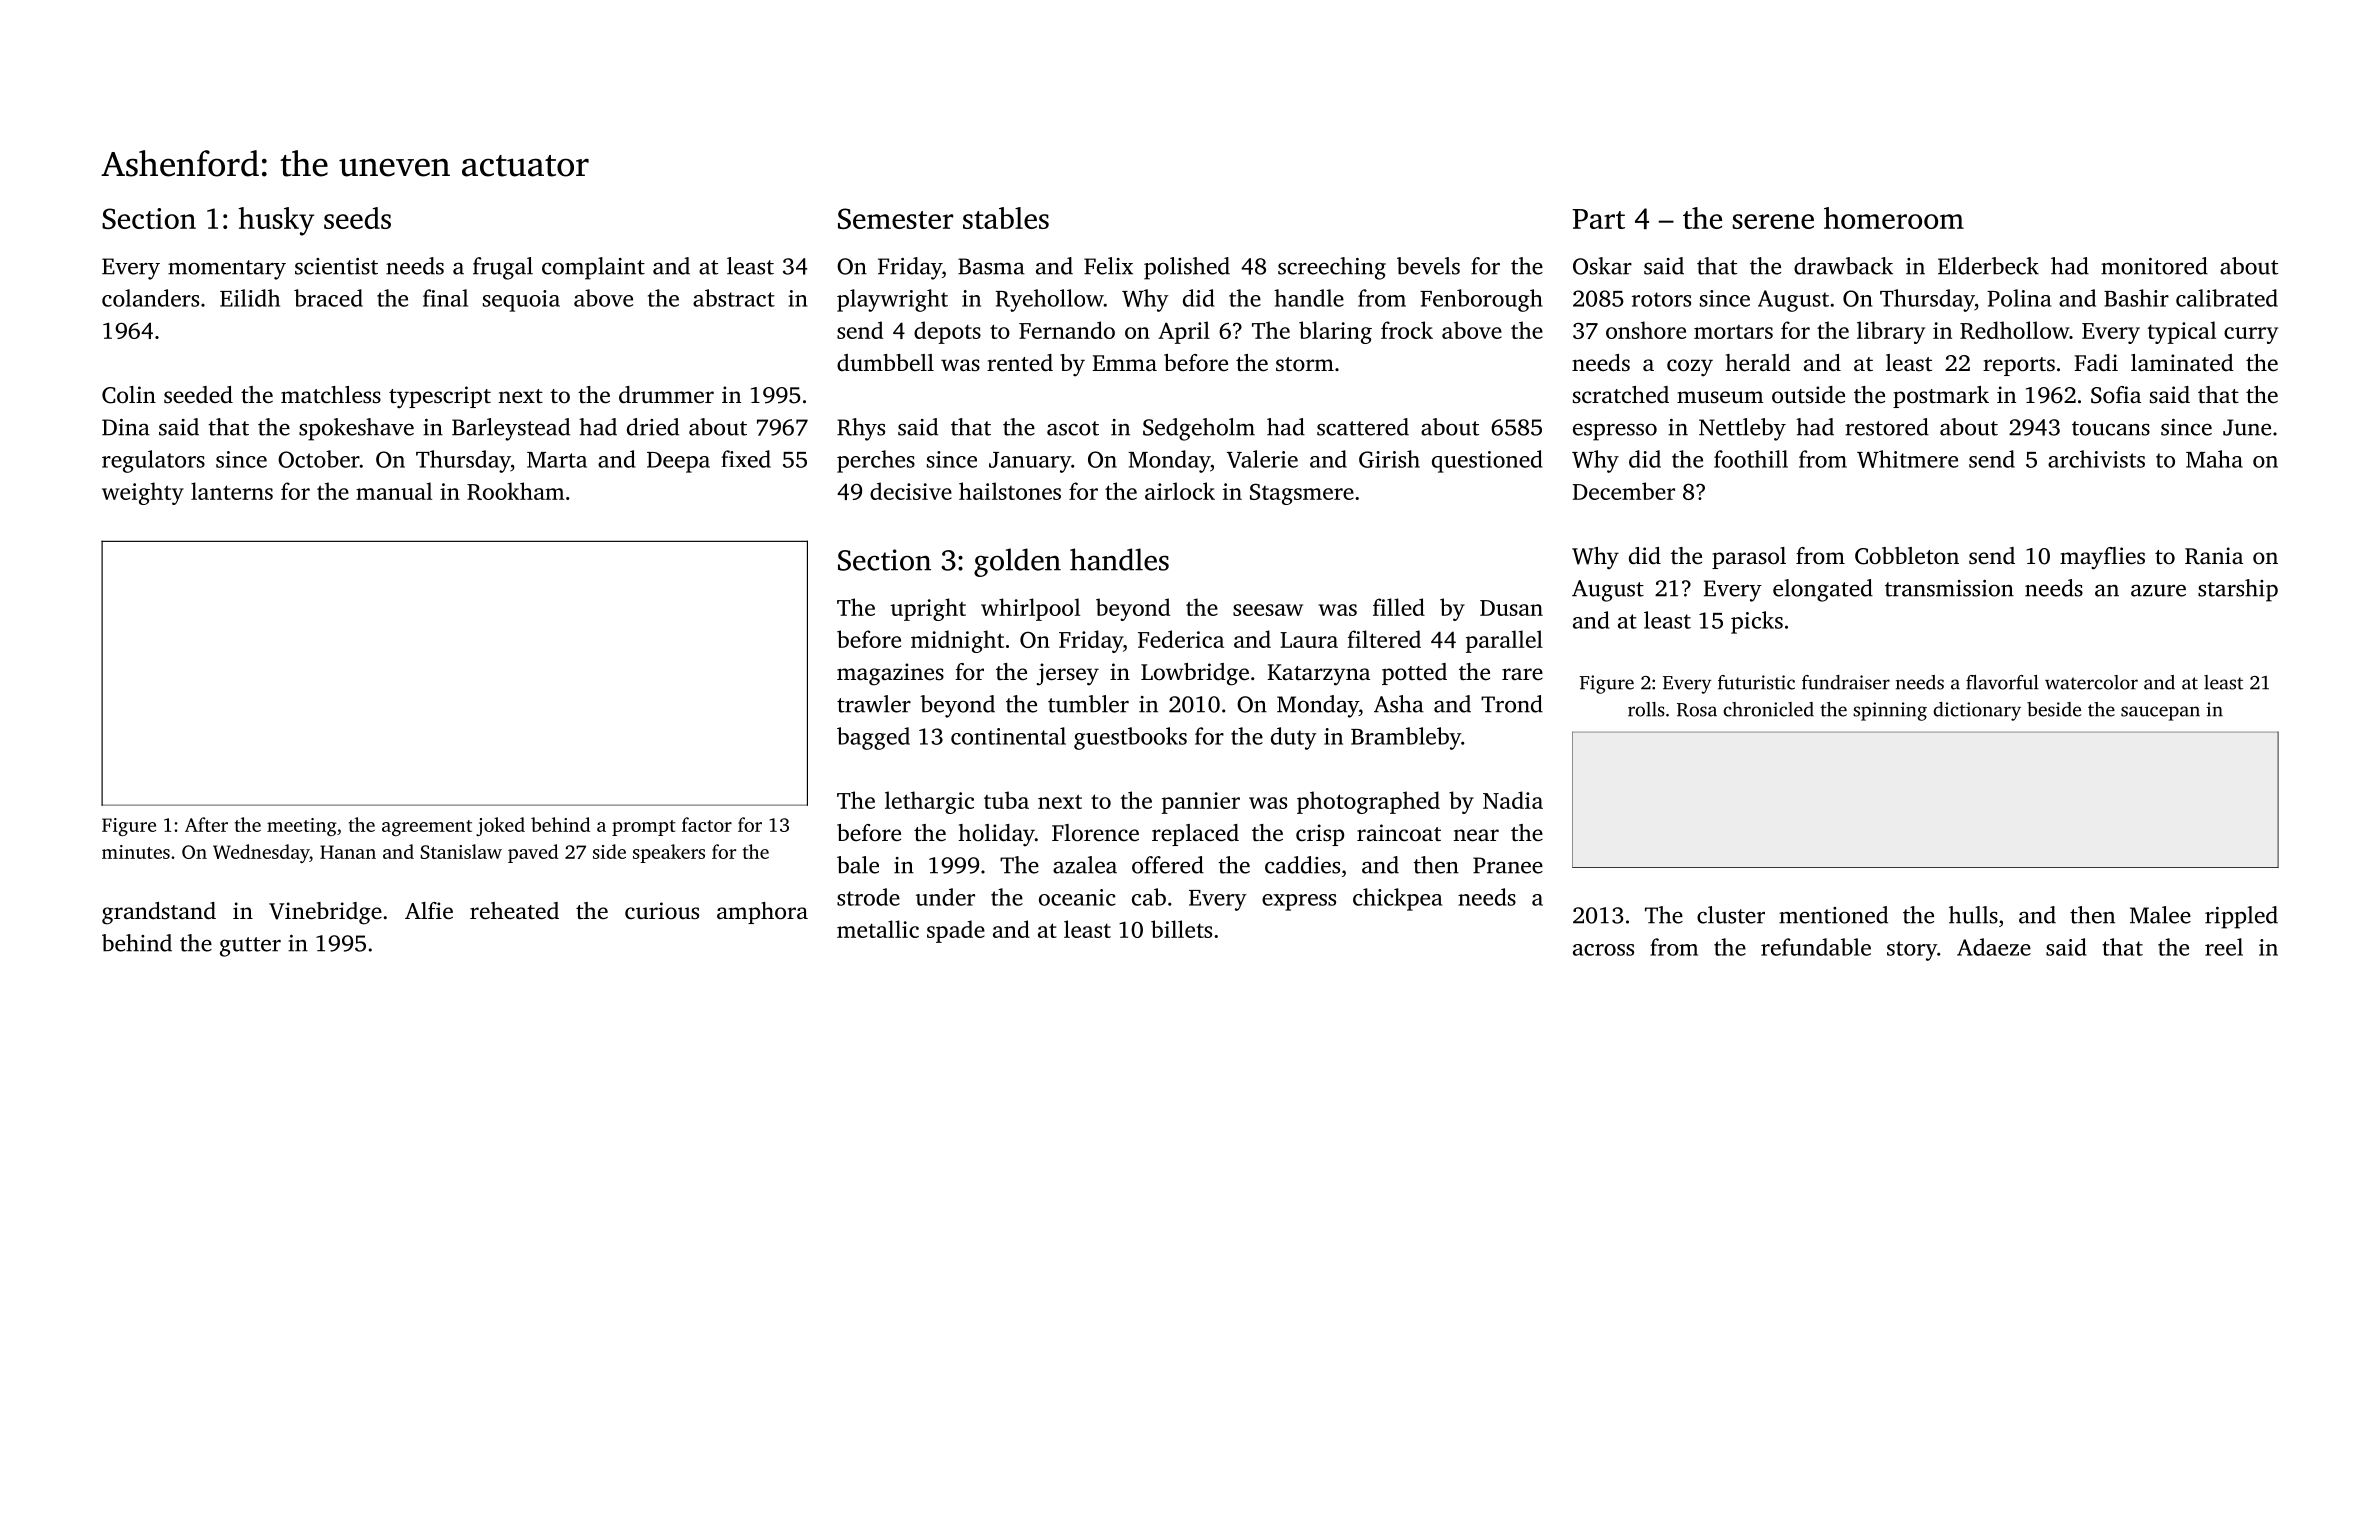 This page has height=1540, width=2380. What do you see at coordinates (1894, 218) in the page?
I see `homeroom` at bounding box center [1894, 218].
